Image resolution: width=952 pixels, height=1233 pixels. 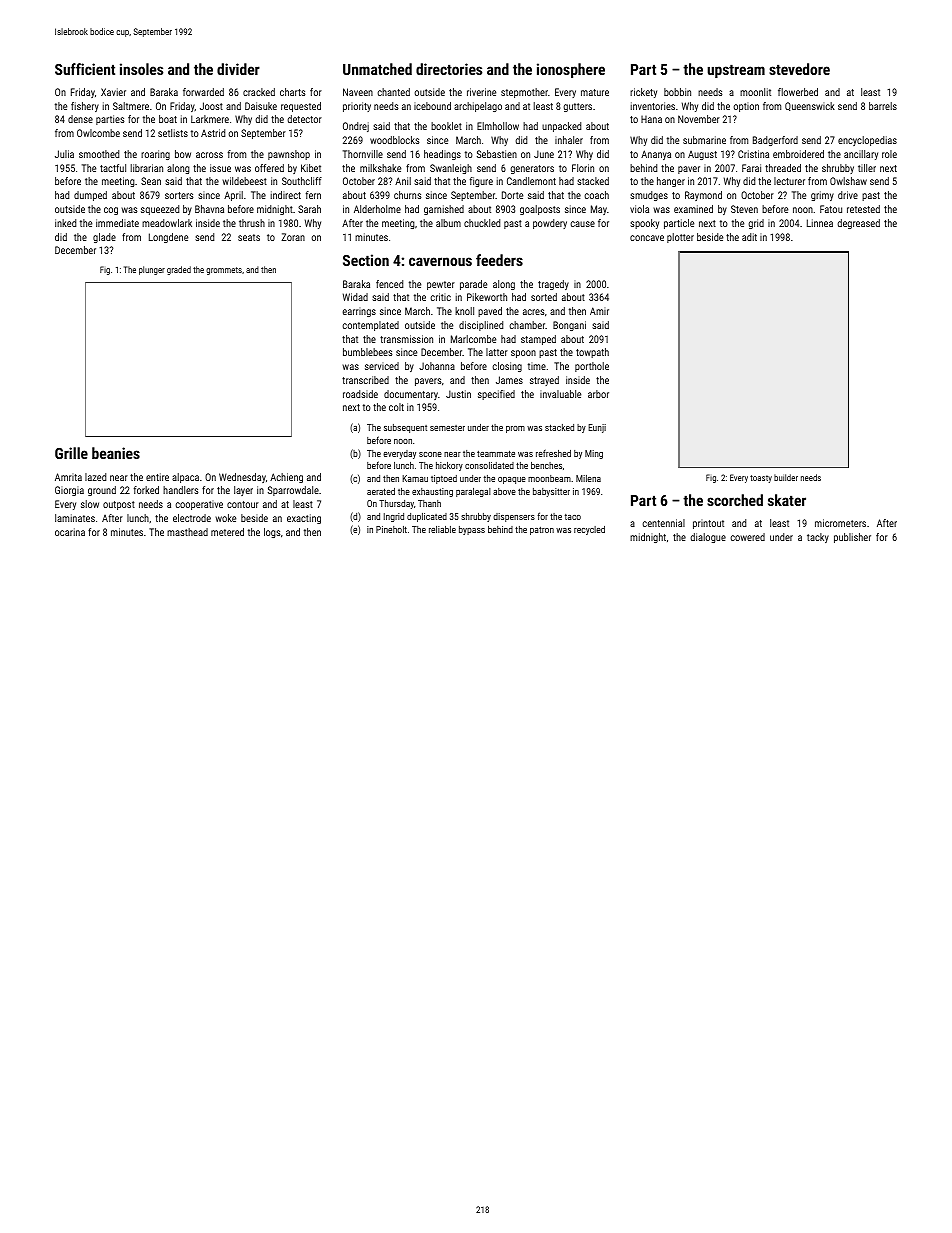 What do you see at coordinates (481, 92) in the screenshot?
I see `riverine` at bounding box center [481, 92].
